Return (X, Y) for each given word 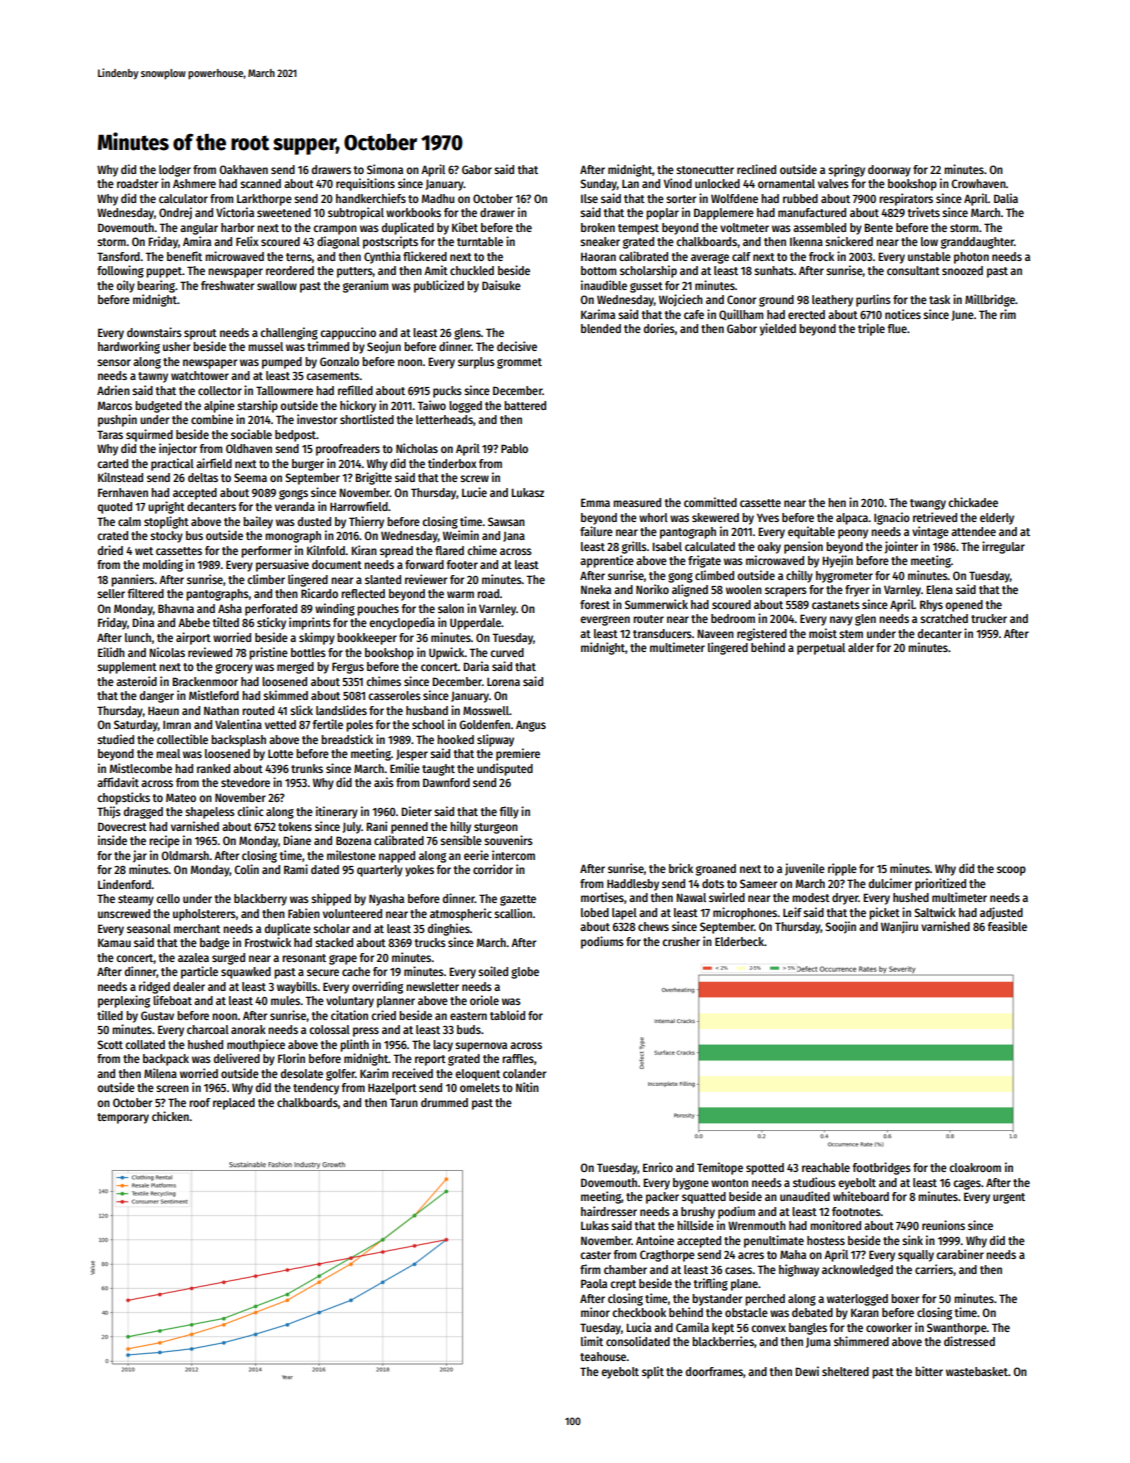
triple (871, 329)
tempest (638, 229)
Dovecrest (122, 826)
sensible (461, 840)
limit (592, 1341)
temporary (123, 1118)
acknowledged (857, 1271)
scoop (1011, 871)
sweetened (284, 212)
